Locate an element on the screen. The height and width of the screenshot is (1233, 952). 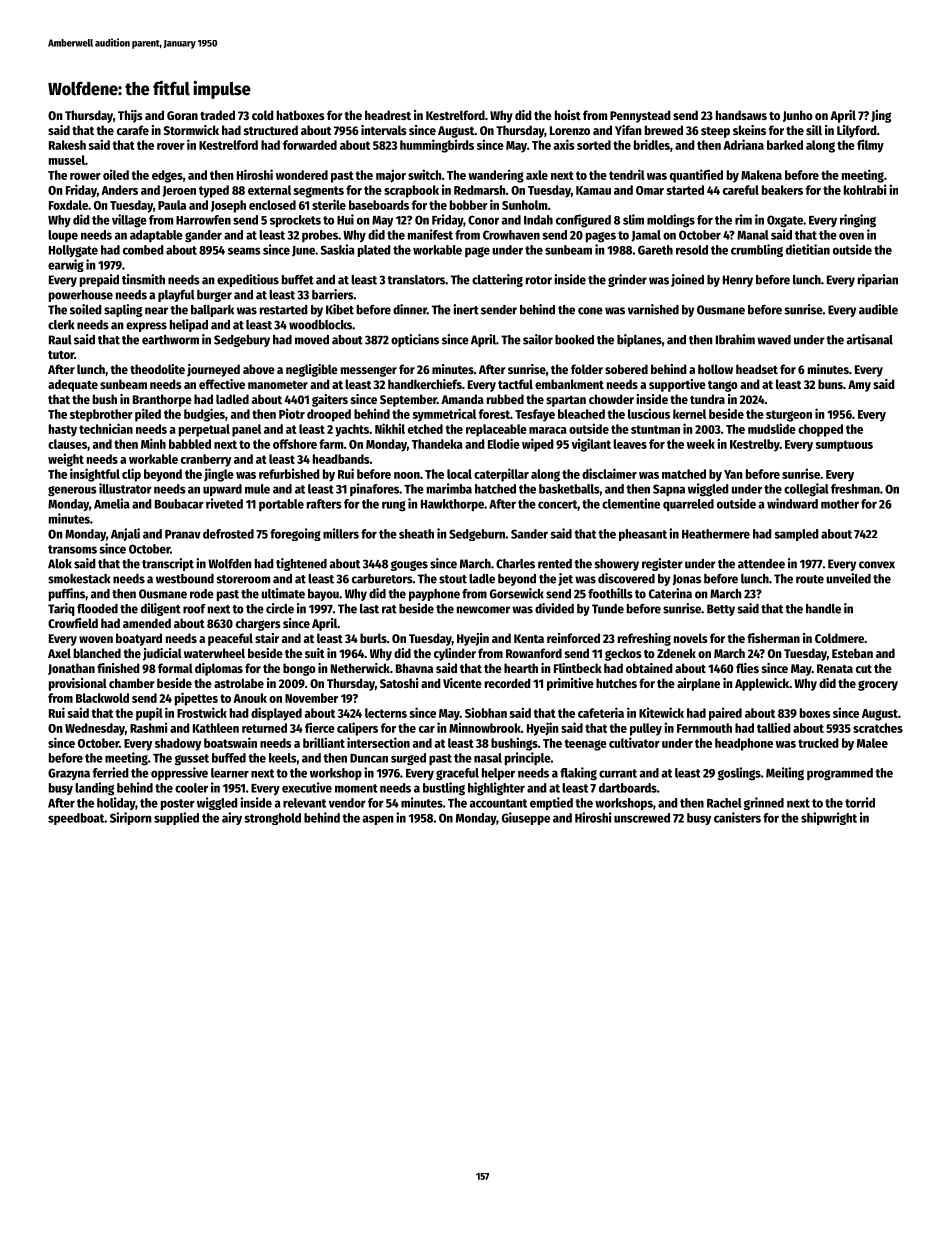
gusset is located at coordinates (192, 760).
